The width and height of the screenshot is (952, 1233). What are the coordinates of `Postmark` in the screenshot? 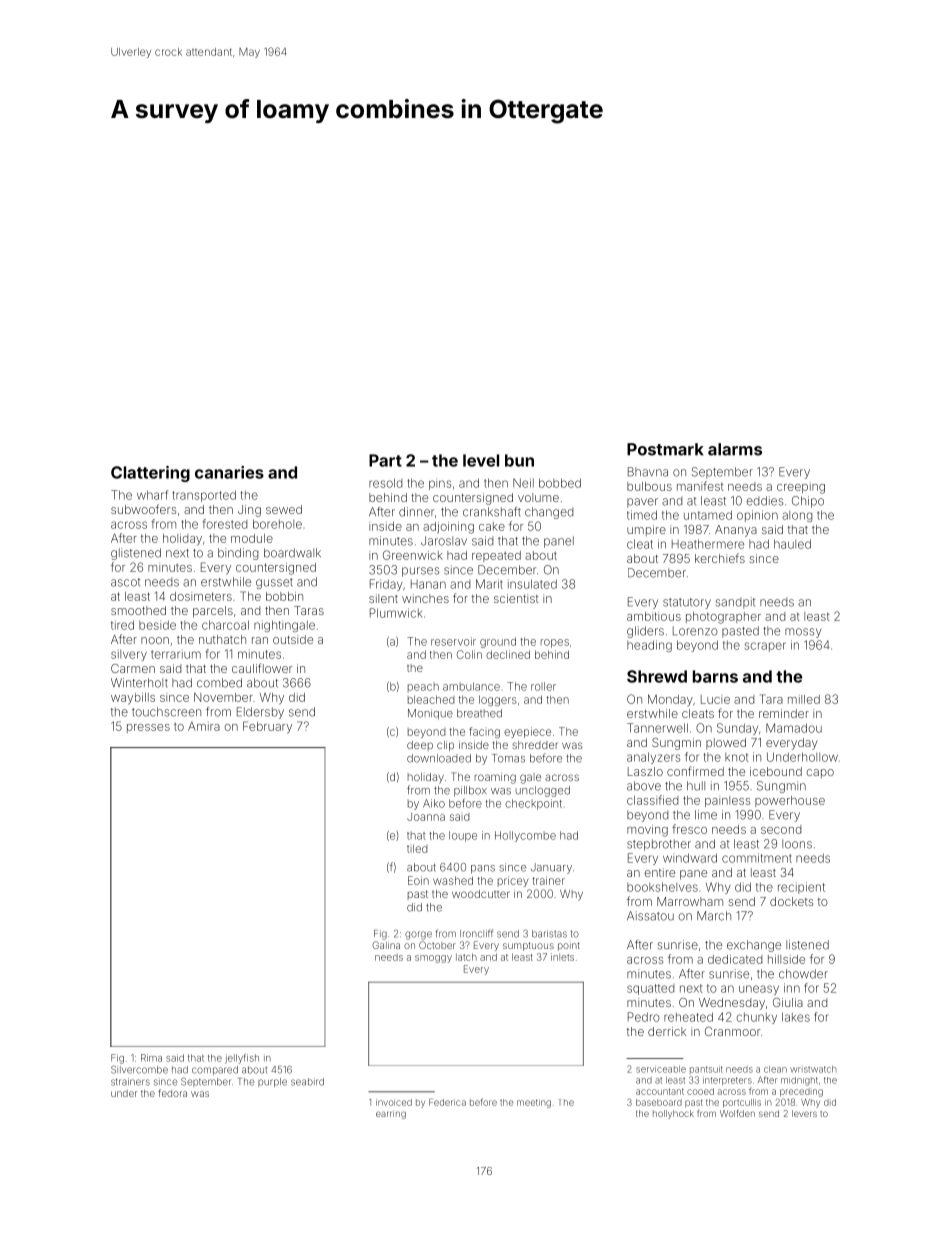 It's located at (665, 449).
